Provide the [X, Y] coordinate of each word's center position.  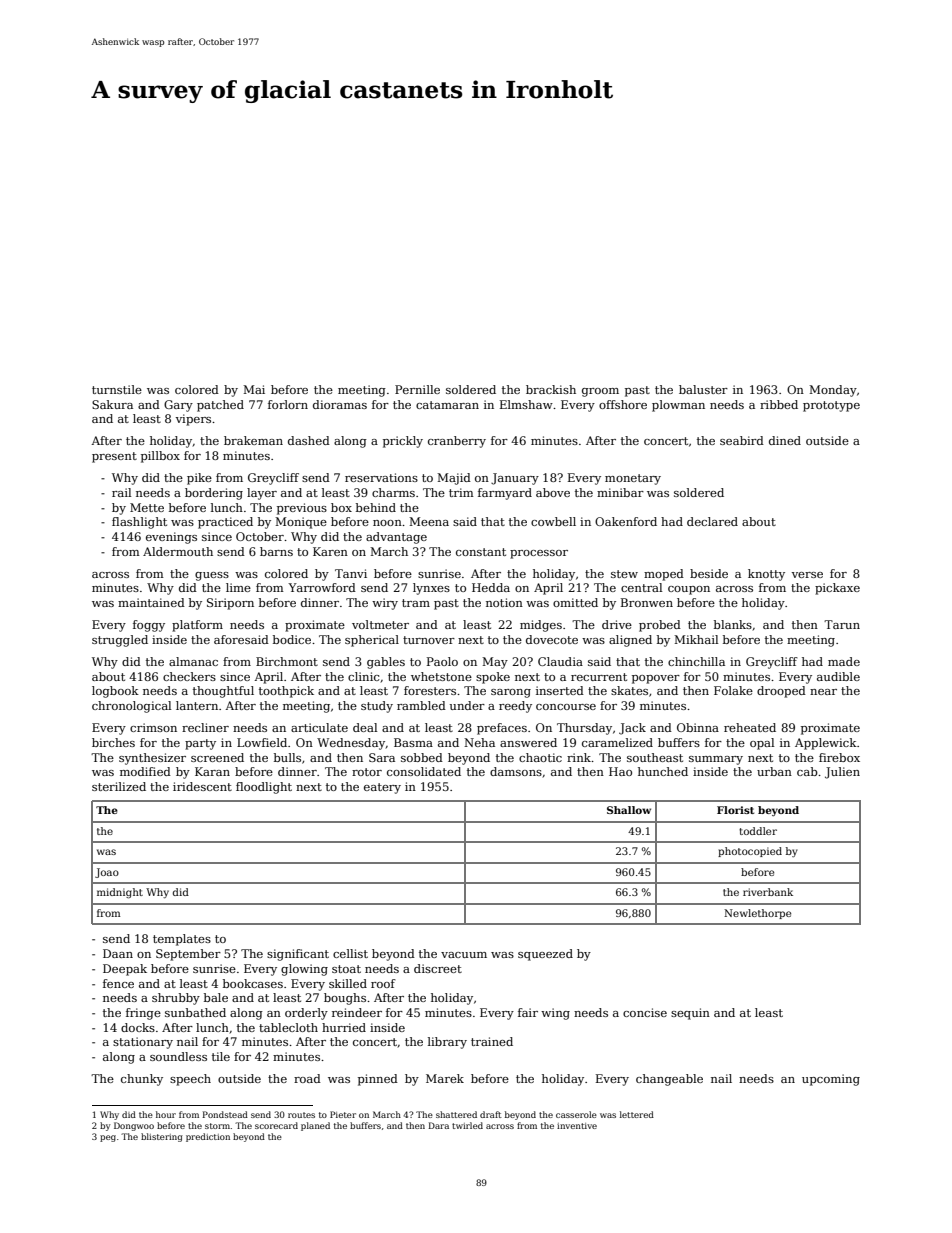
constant [481, 552]
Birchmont [287, 661]
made [844, 661]
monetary [633, 479]
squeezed [545, 955]
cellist [350, 953]
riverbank [768, 892]
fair [528, 1012]
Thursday [584, 729]
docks [138, 1027]
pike [199, 479]
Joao [107, 873]
